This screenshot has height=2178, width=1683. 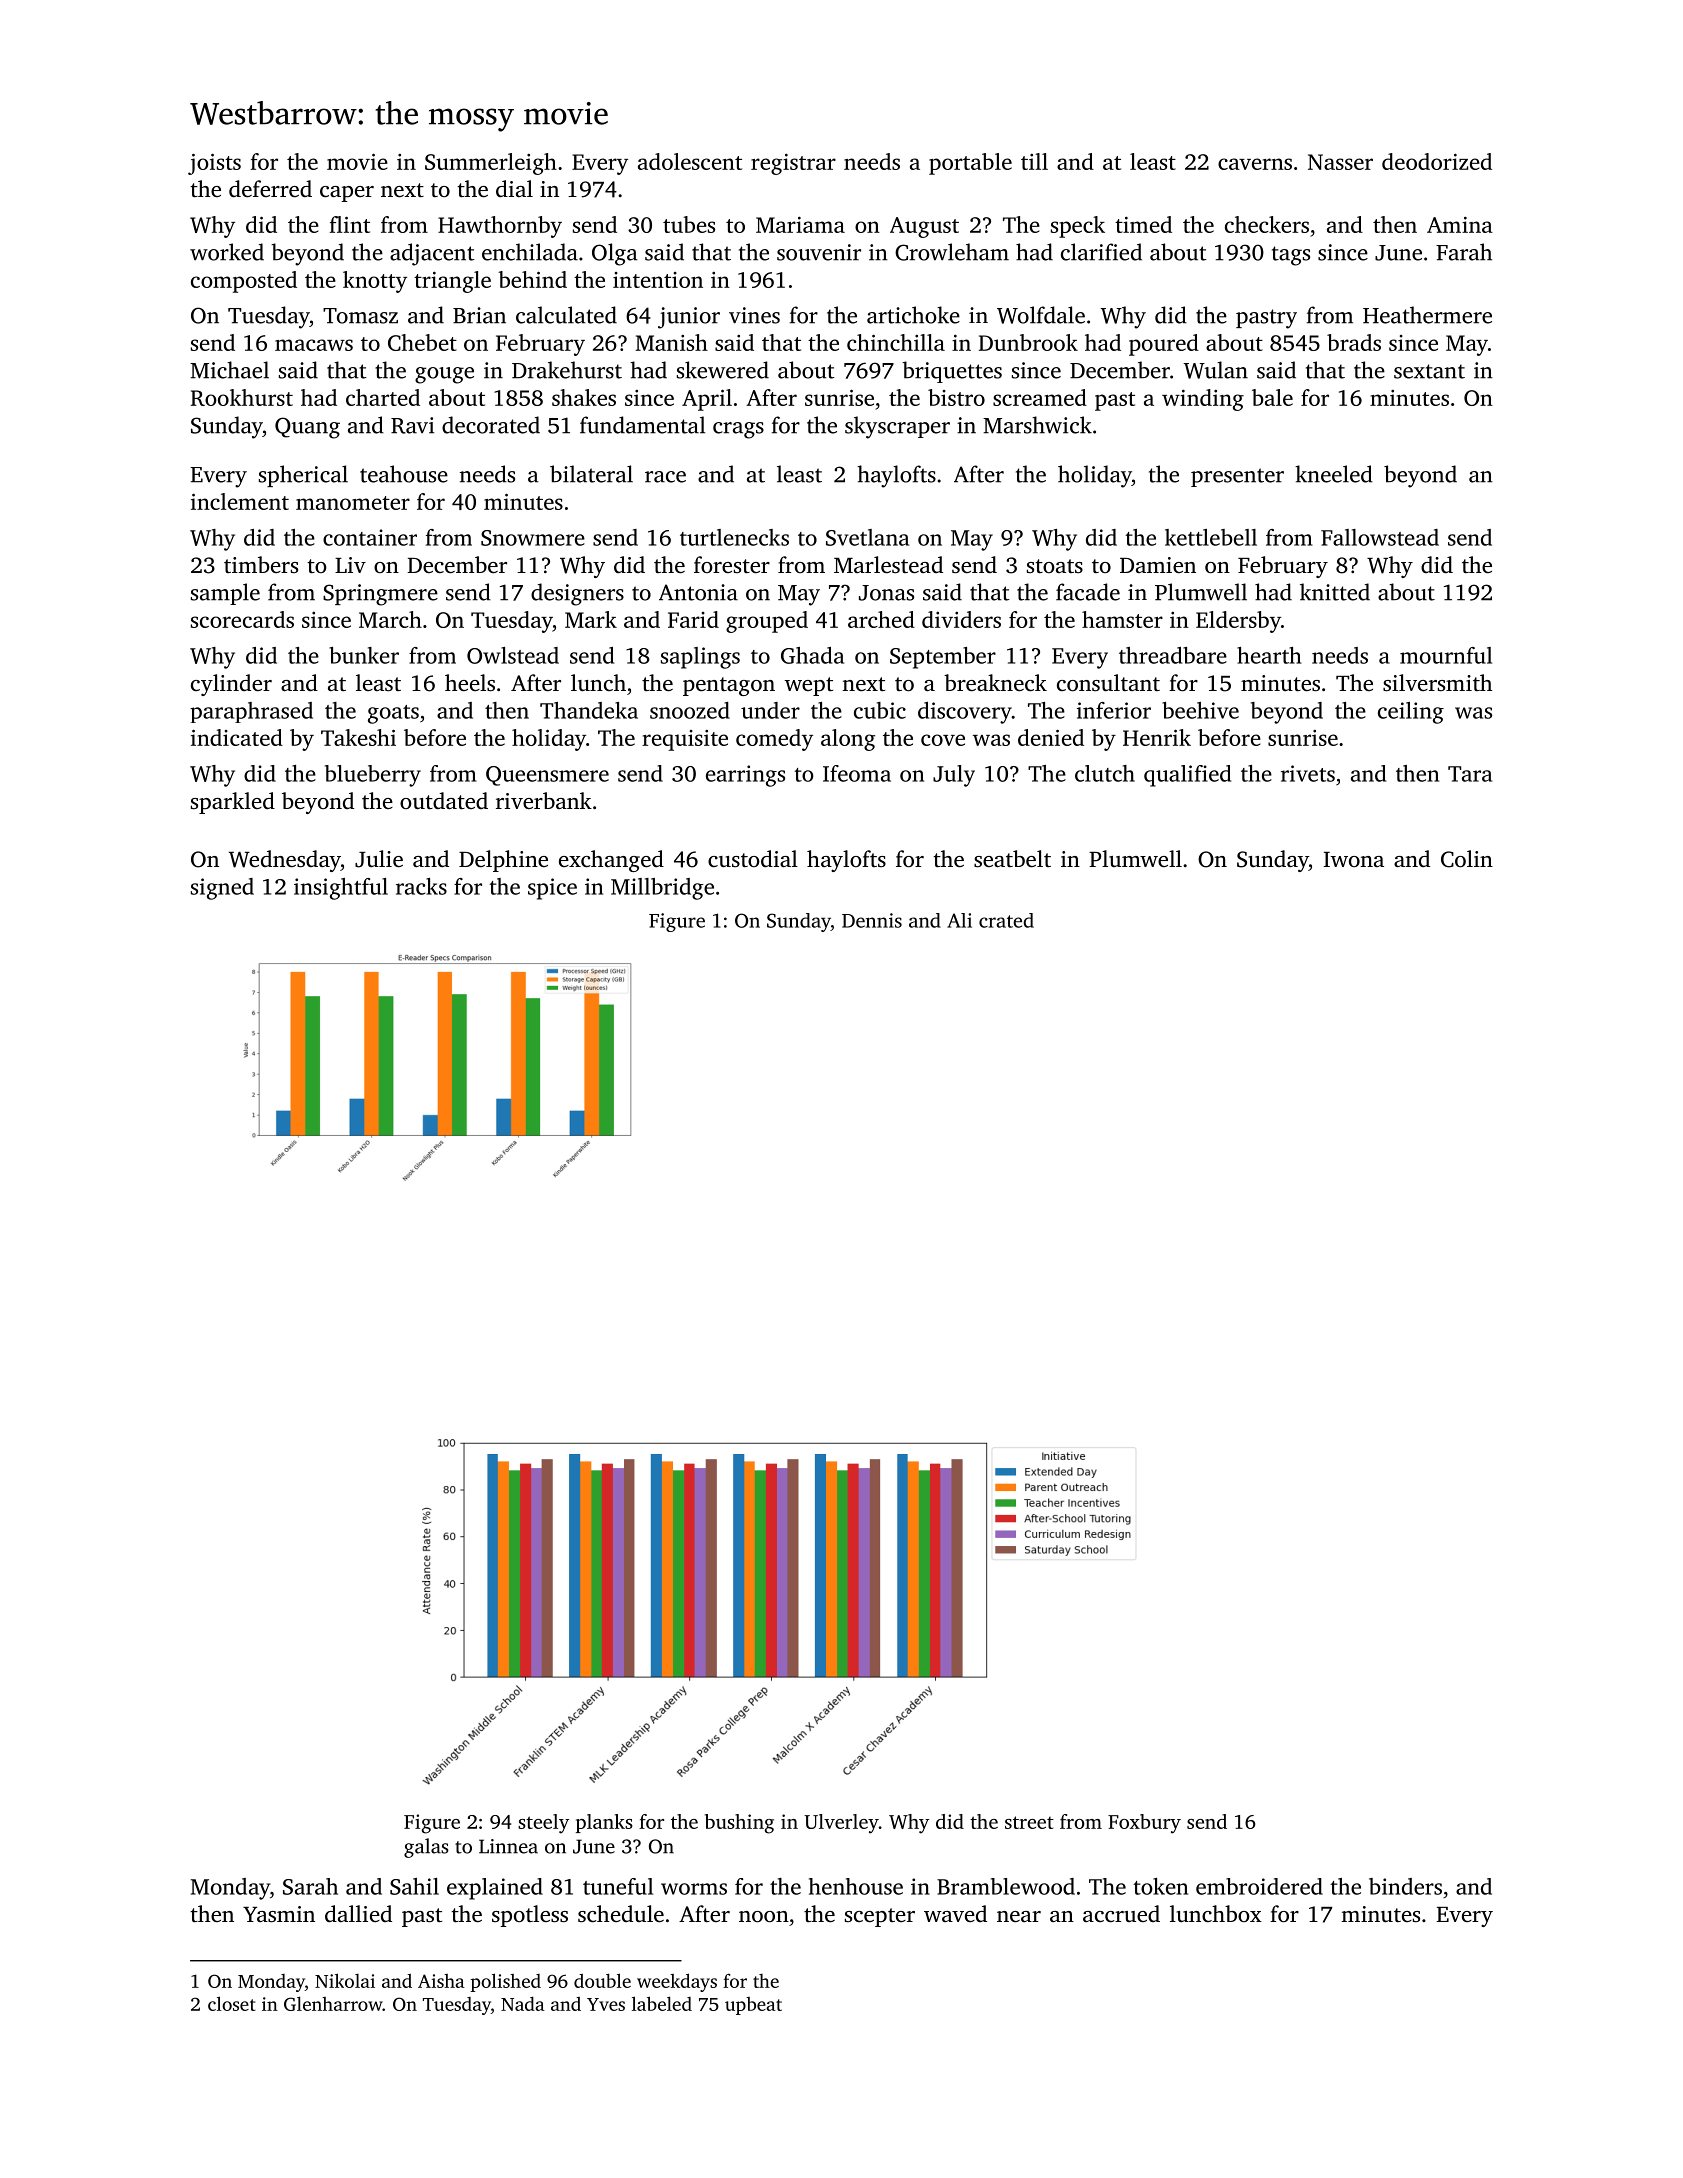 What do you see at coordinates (1460, 224) in the screenshot?
I see `Amina` at bounding box center [1460, 224].
